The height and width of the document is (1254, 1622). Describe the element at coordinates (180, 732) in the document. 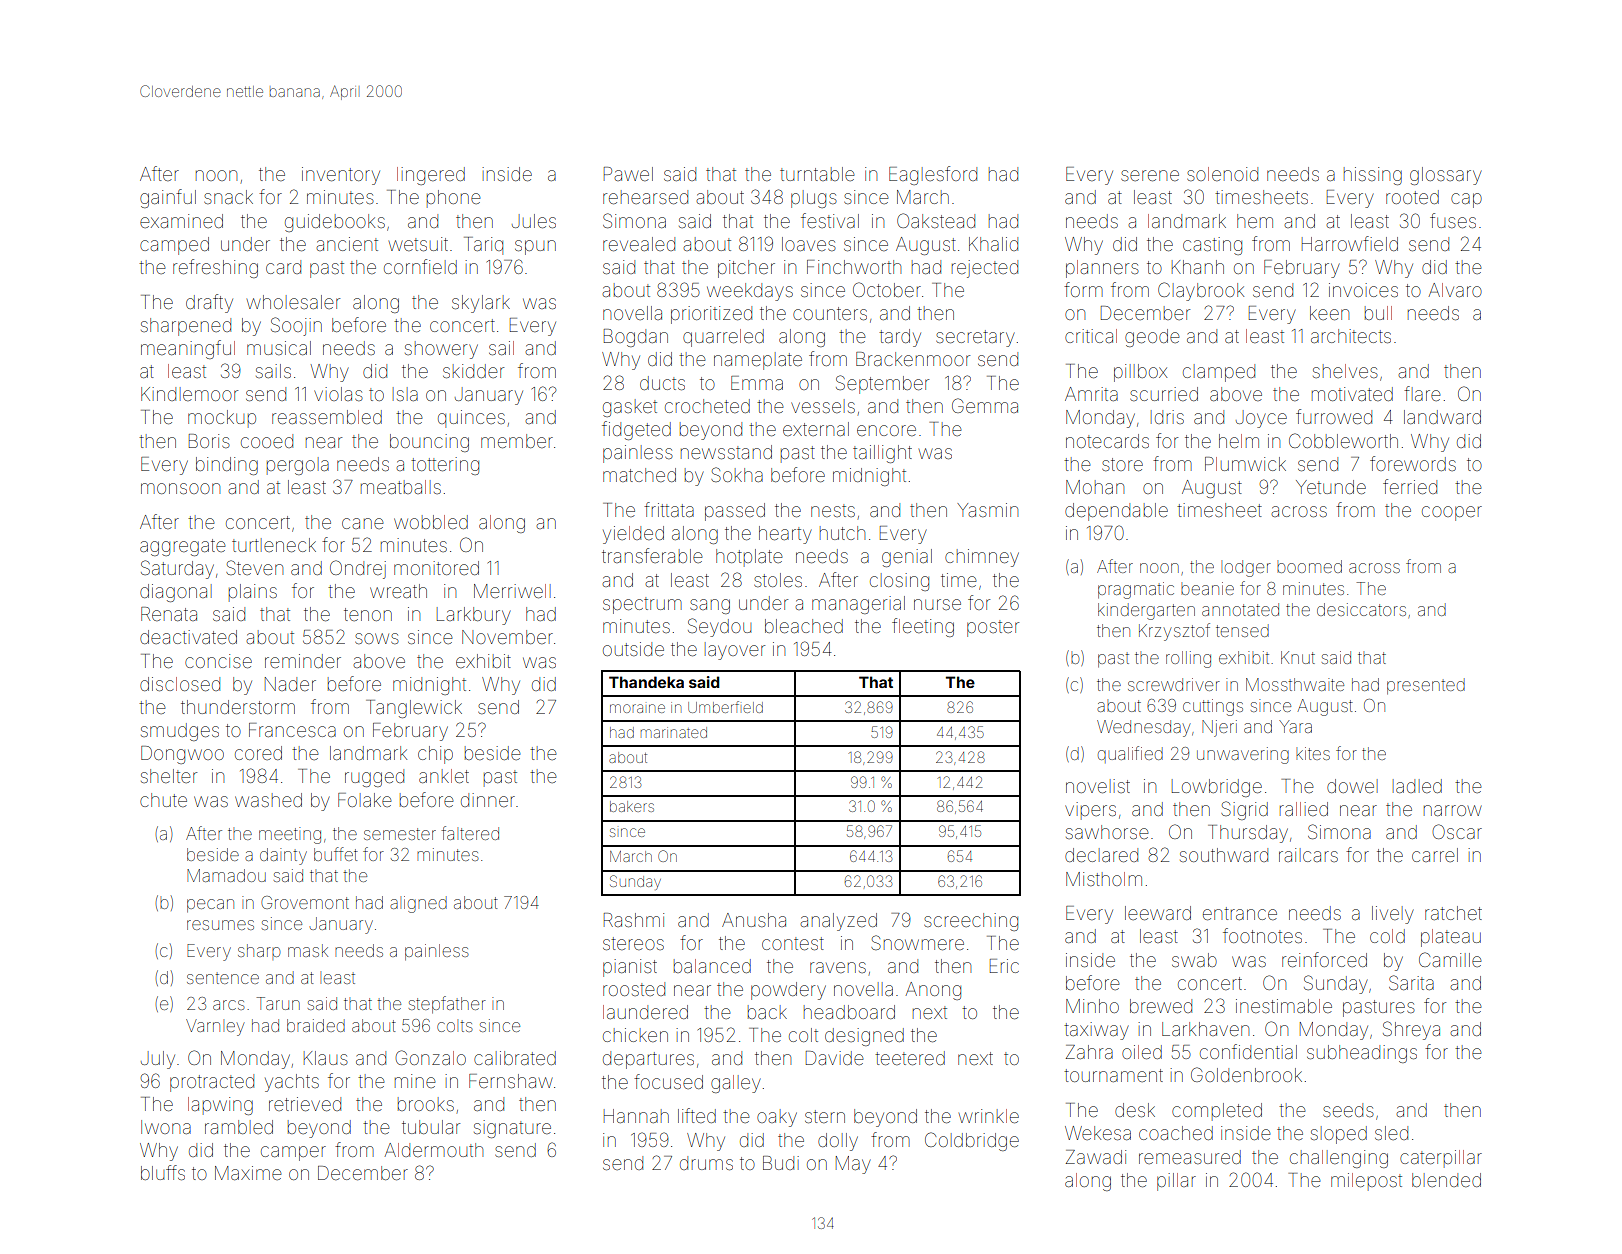

I see `smudges` at that location.
